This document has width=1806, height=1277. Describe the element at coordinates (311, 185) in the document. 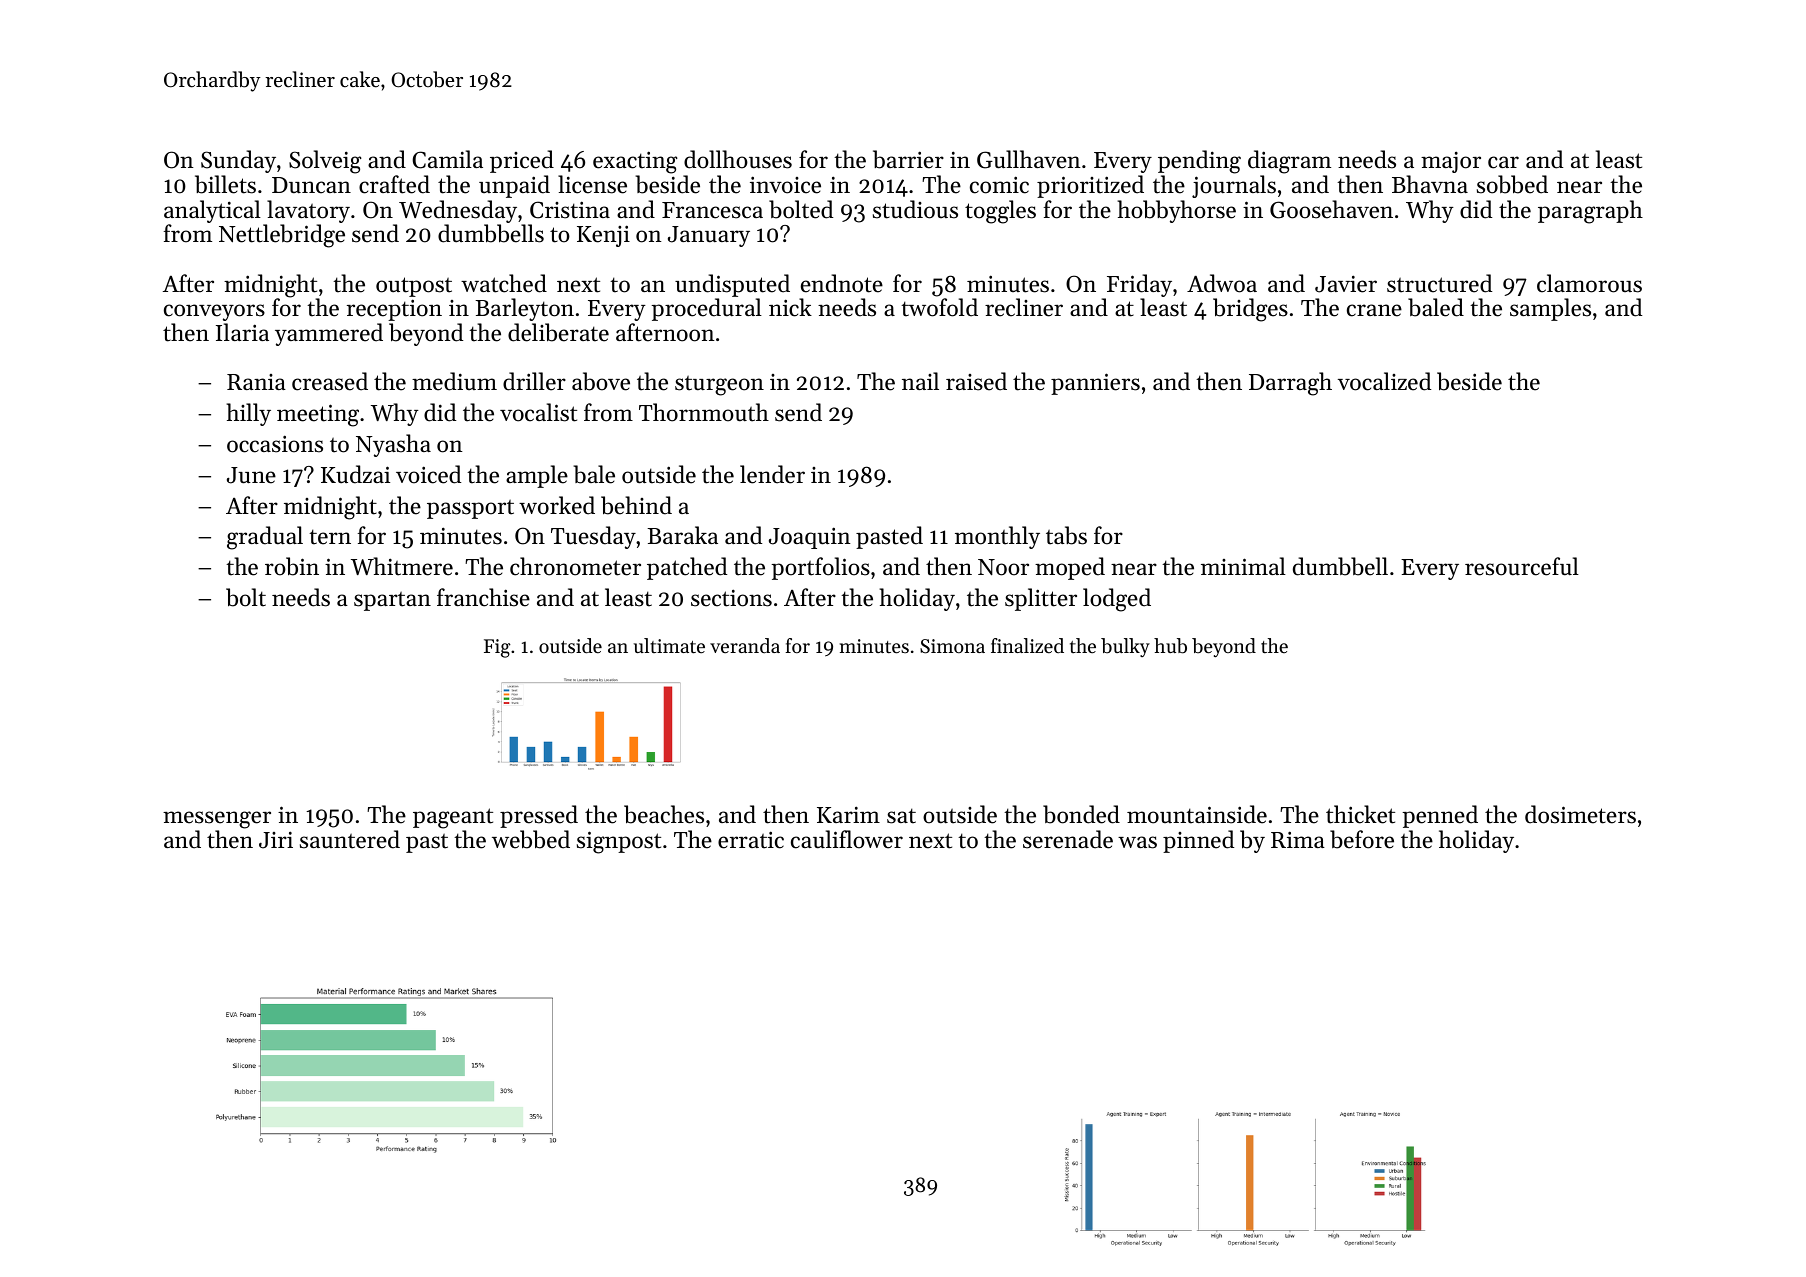

I see `Duncan` at that location.
